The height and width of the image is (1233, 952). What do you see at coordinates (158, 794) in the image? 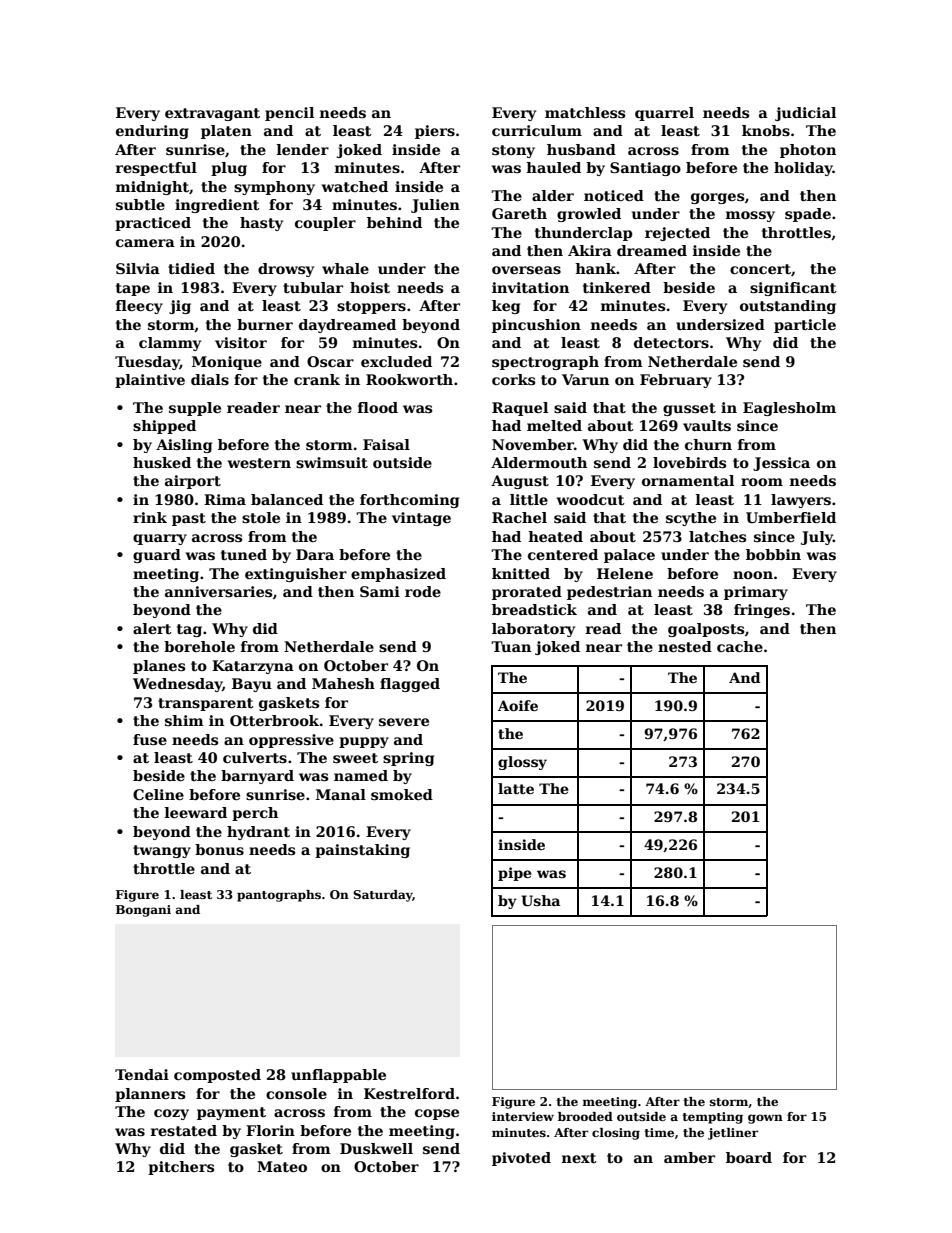
I see `Celine` at bounding box center [158, 794].
